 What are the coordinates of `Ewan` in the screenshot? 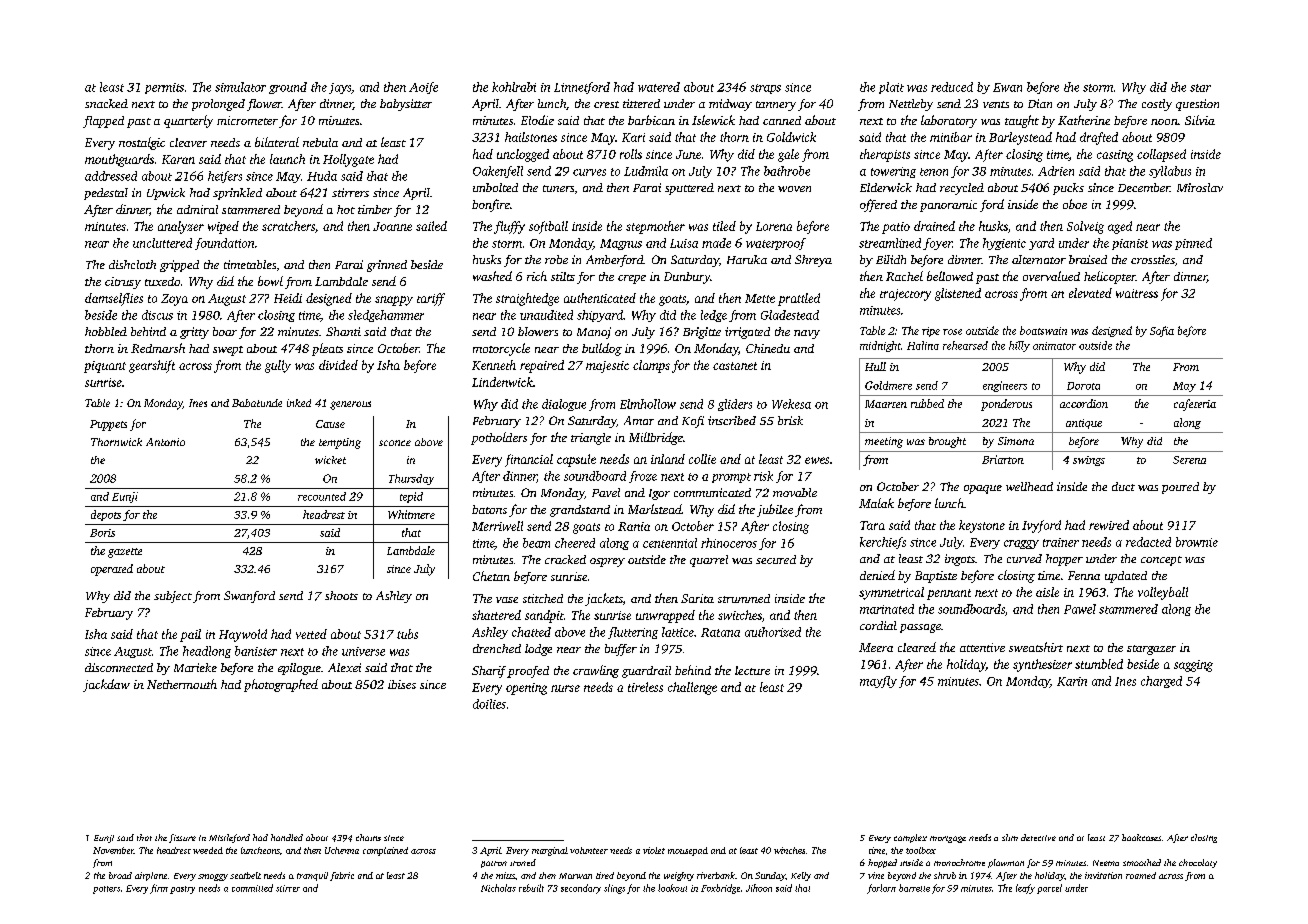 It's located at (1007, 87).
